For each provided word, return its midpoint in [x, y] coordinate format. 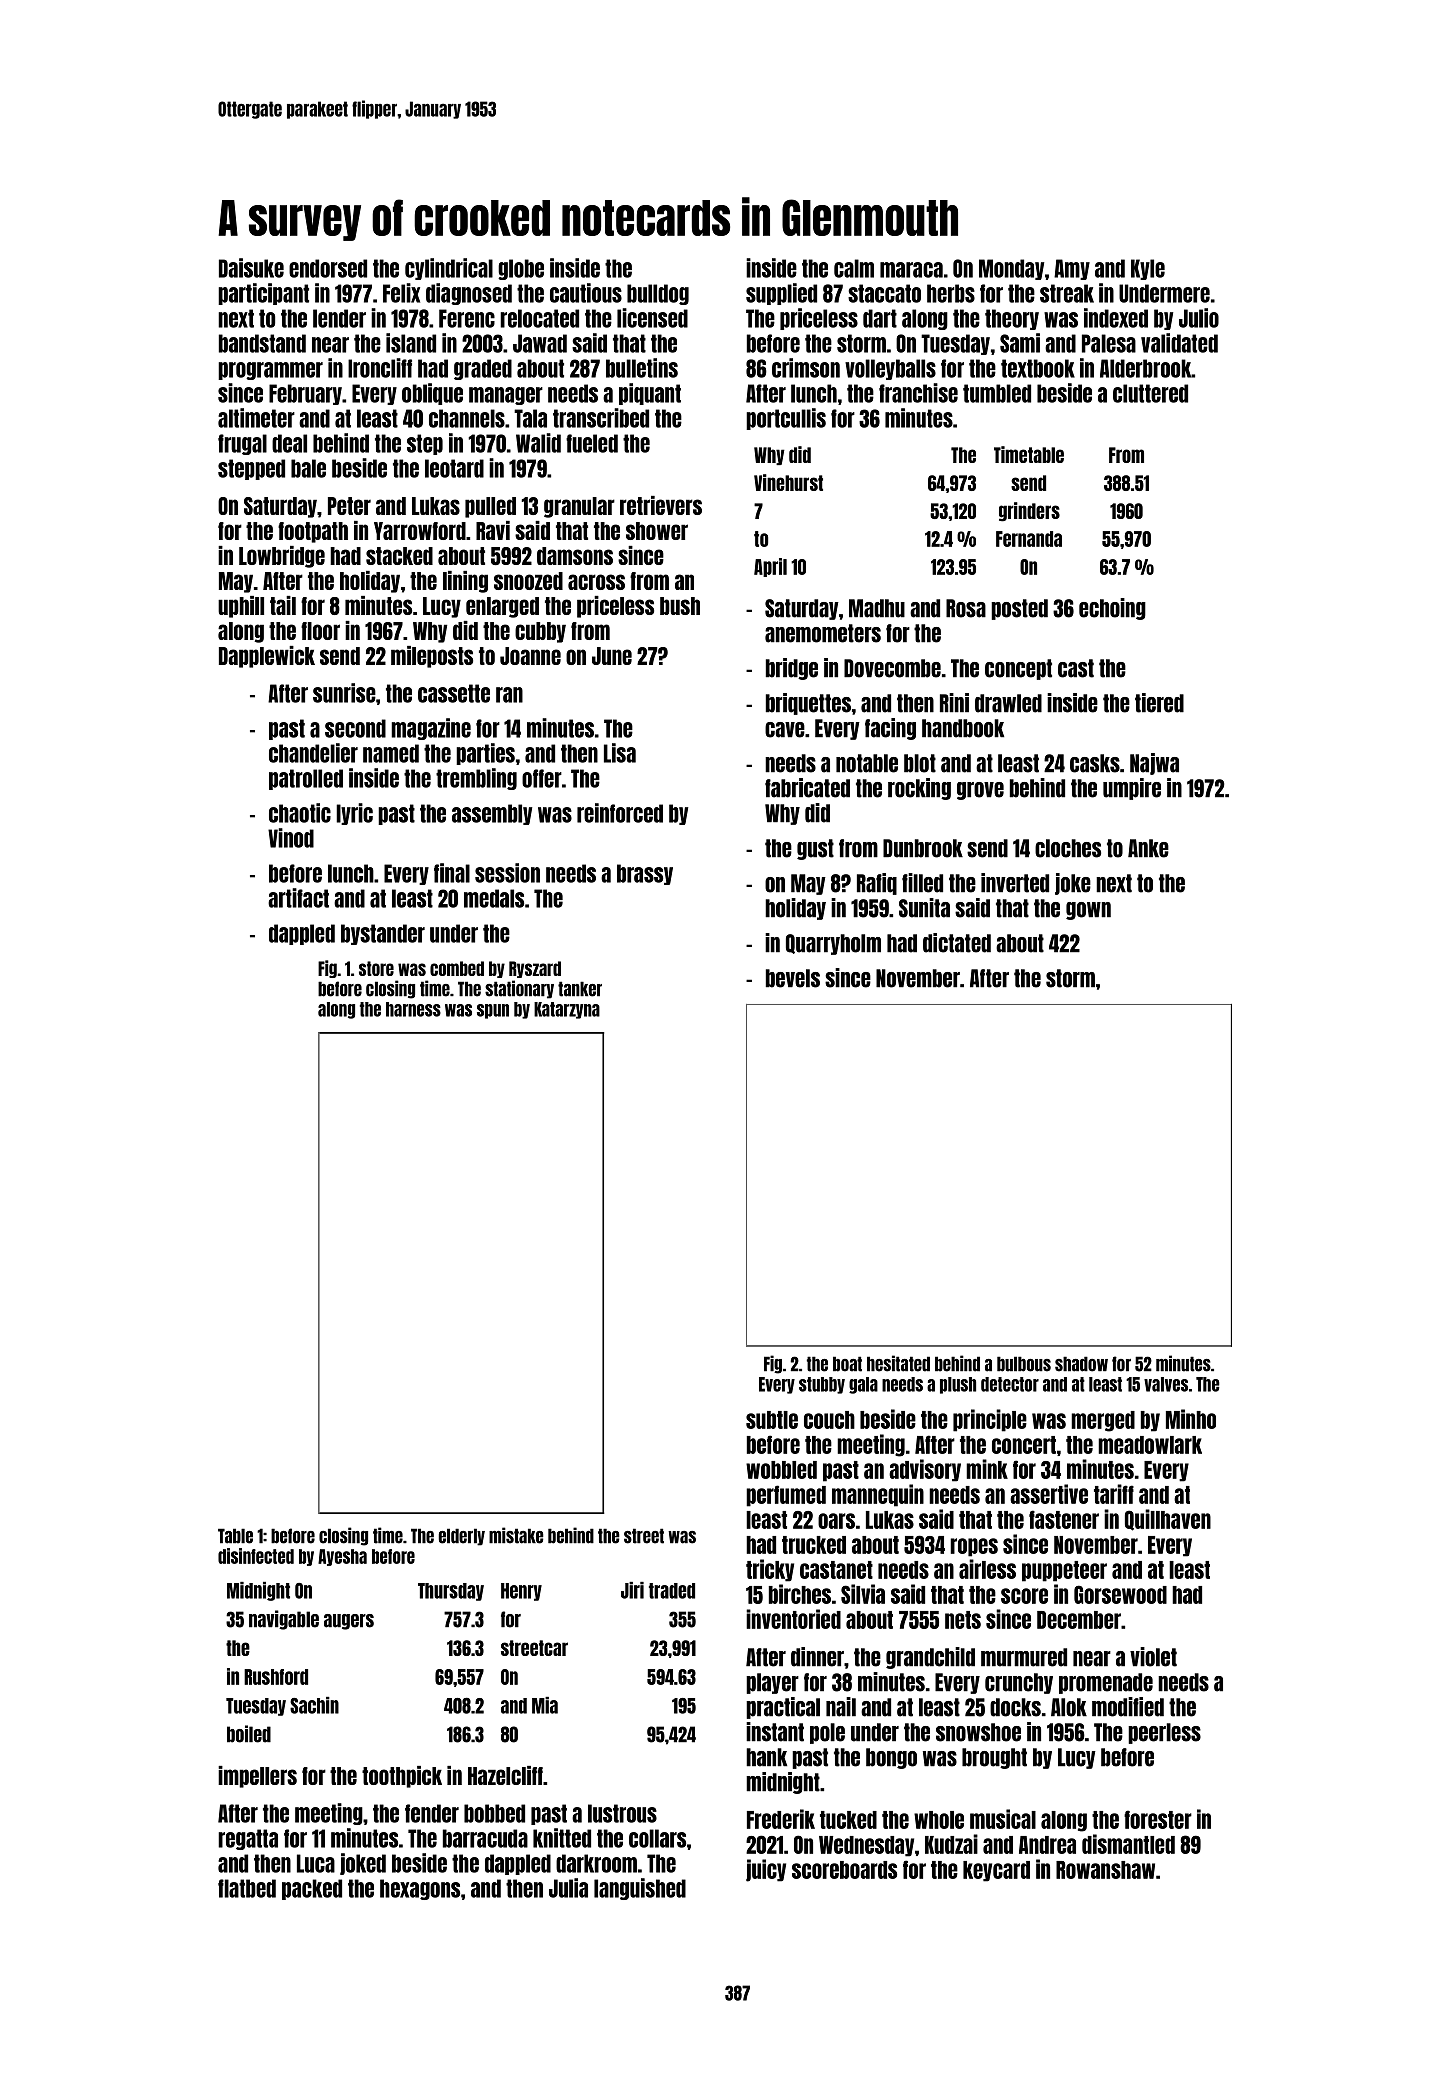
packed [312, 1889]
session [507, 873]
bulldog [658, 294]
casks [1095, 763]
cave [785, 730]
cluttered [1150, 393]
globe [521, 269]
